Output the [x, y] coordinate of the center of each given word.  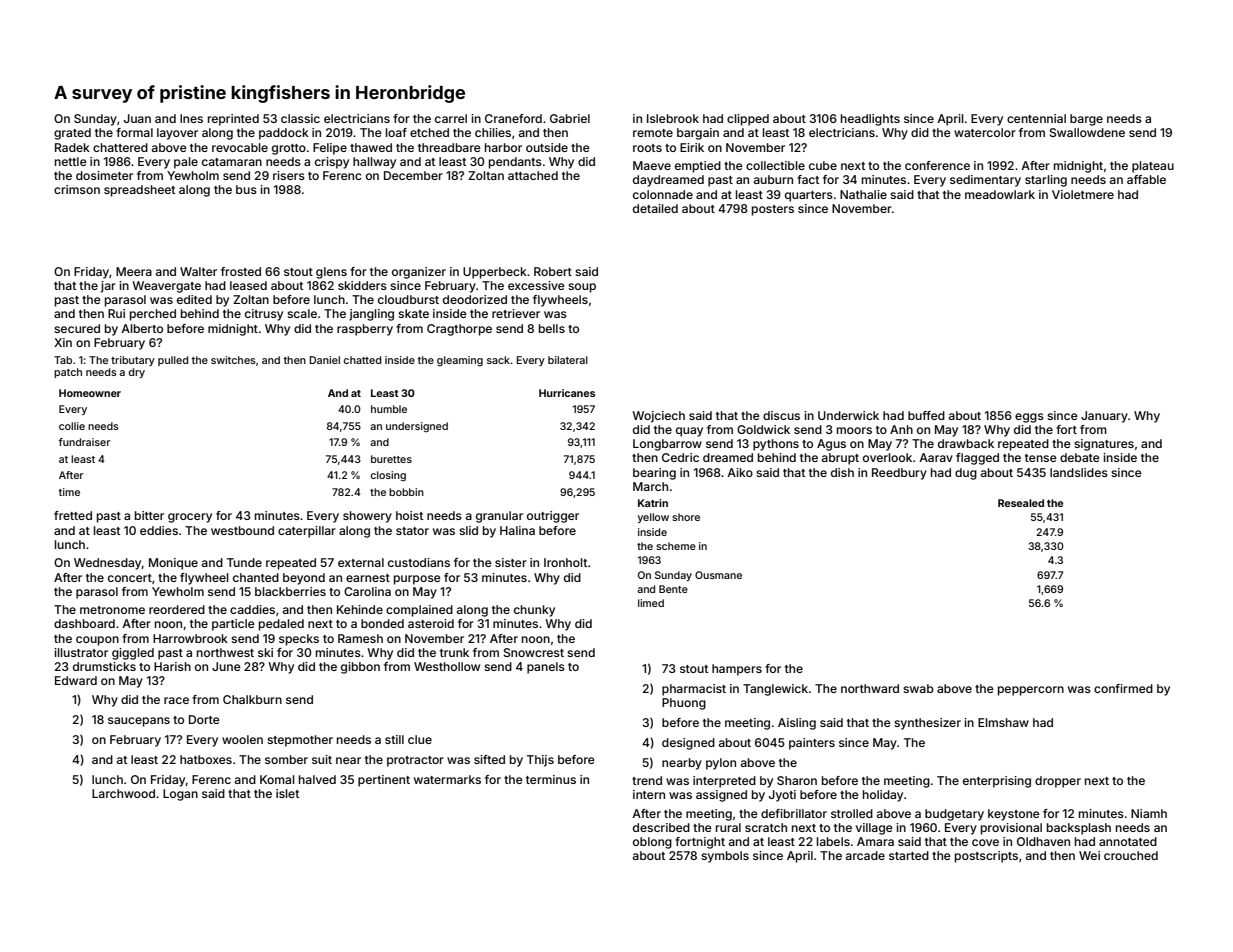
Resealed [1021, 503]
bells [552, 328]
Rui [116, 313]
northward [870, 688]
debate [1080, 457]
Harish [172, 666]
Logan [180, 795]
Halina [517, 530]
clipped [748, 120]
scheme [676, 546]
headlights [870, 120]
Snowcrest [534, 652]
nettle [71, 161]
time [69, 492]
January [1104, 417]
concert [130, 578]
